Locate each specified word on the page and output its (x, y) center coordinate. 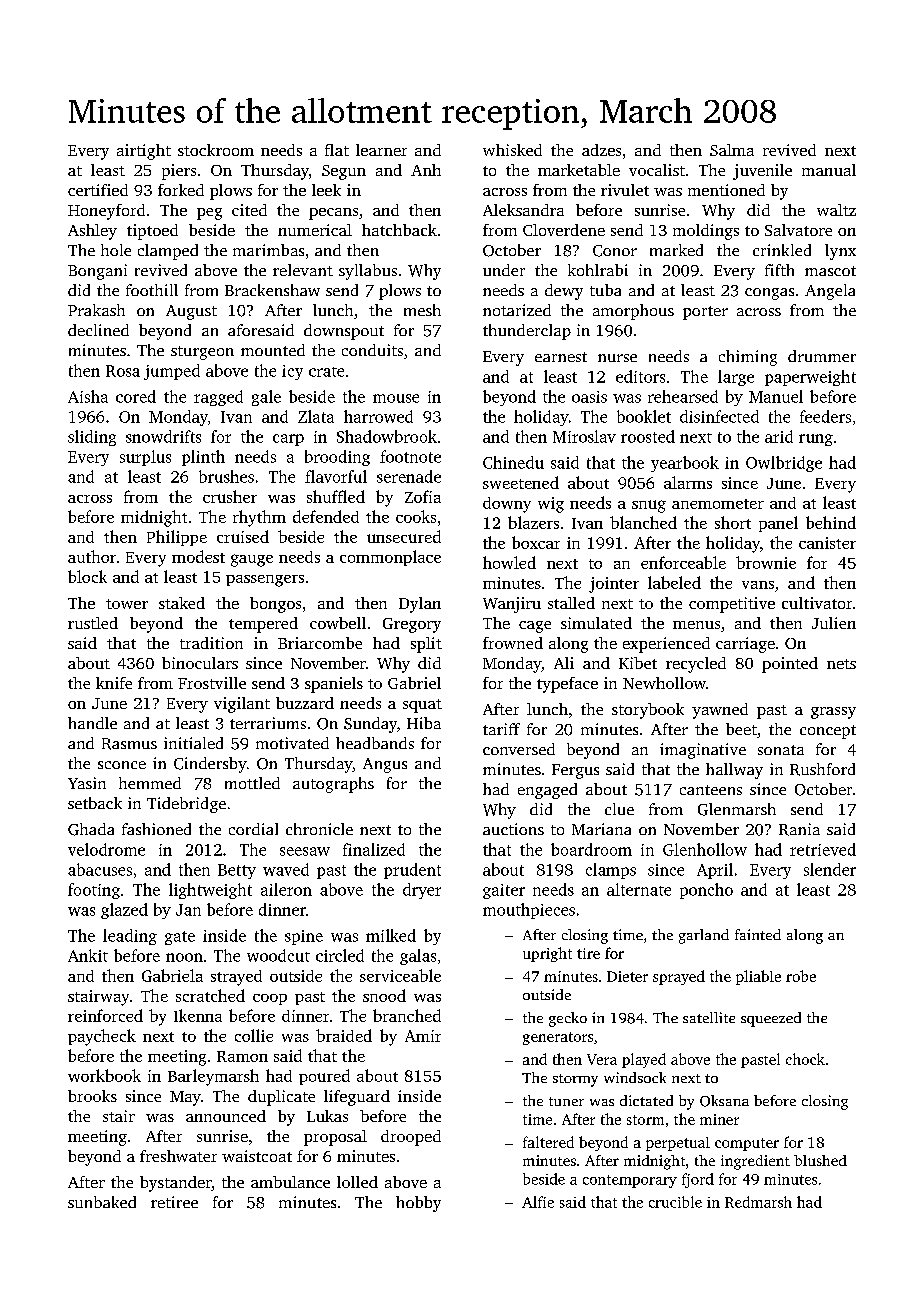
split (426, 645)
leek (326, 190)
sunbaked (102, 1202)
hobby (418, 1204)
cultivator (817, 603)
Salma (732, 150)
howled (509, 562)
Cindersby (210, 765)
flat (337, 150)
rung (816, 440)
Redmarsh (758, 1202)
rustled (93, 623)
